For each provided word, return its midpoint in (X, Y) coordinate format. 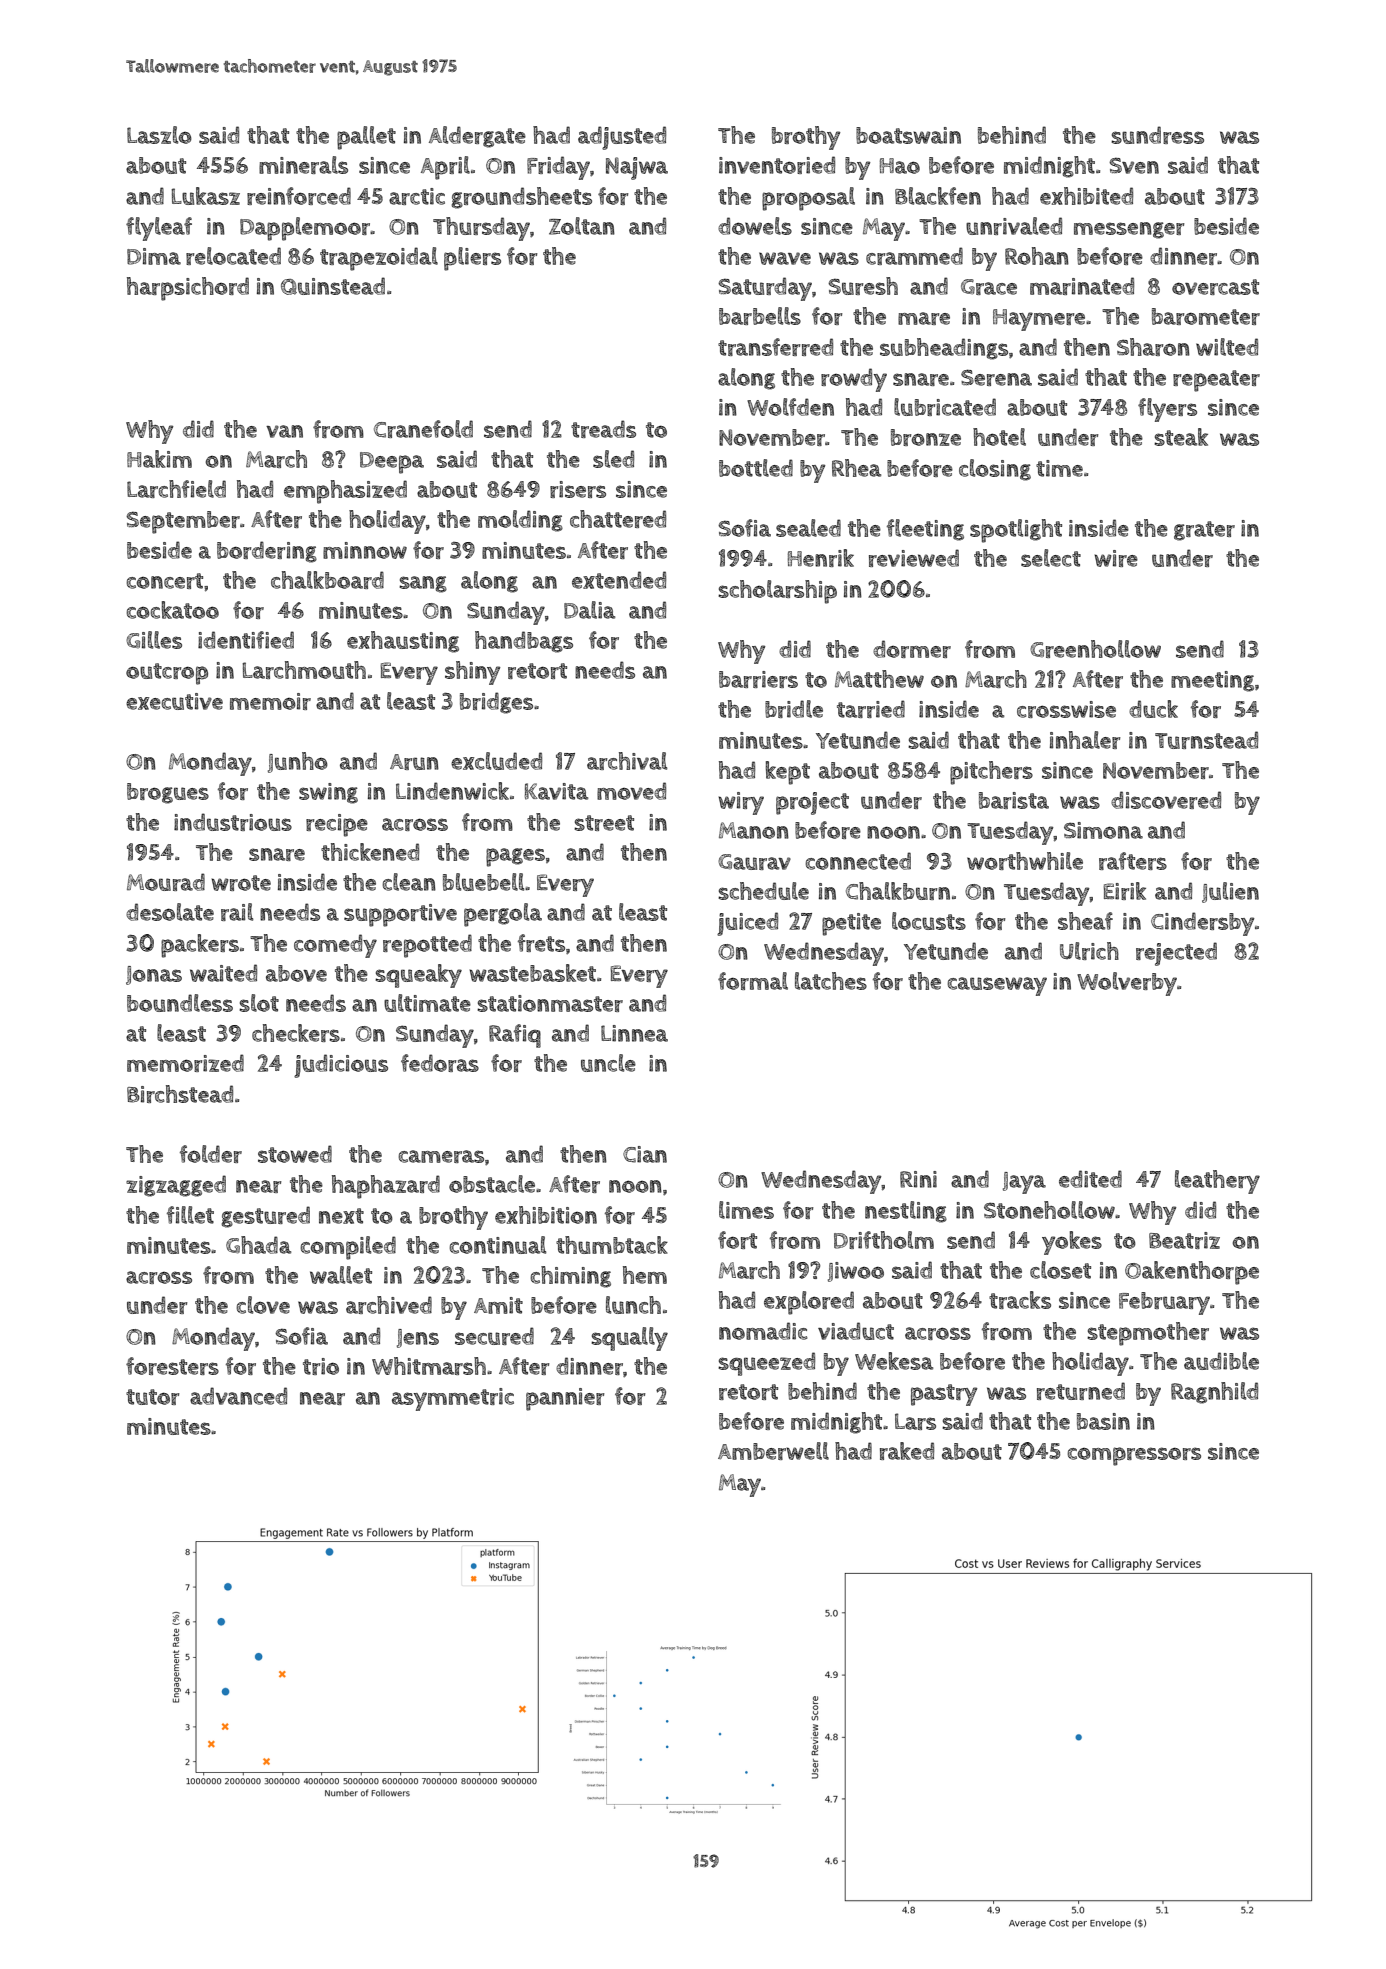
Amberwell (773, 1451)
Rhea (856, 468)
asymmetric (453, 1399)
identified (246, 640)
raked (907, 1451)
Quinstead (333, 286)
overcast (1215, 287)
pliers (472, 259)
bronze (926, 437)
